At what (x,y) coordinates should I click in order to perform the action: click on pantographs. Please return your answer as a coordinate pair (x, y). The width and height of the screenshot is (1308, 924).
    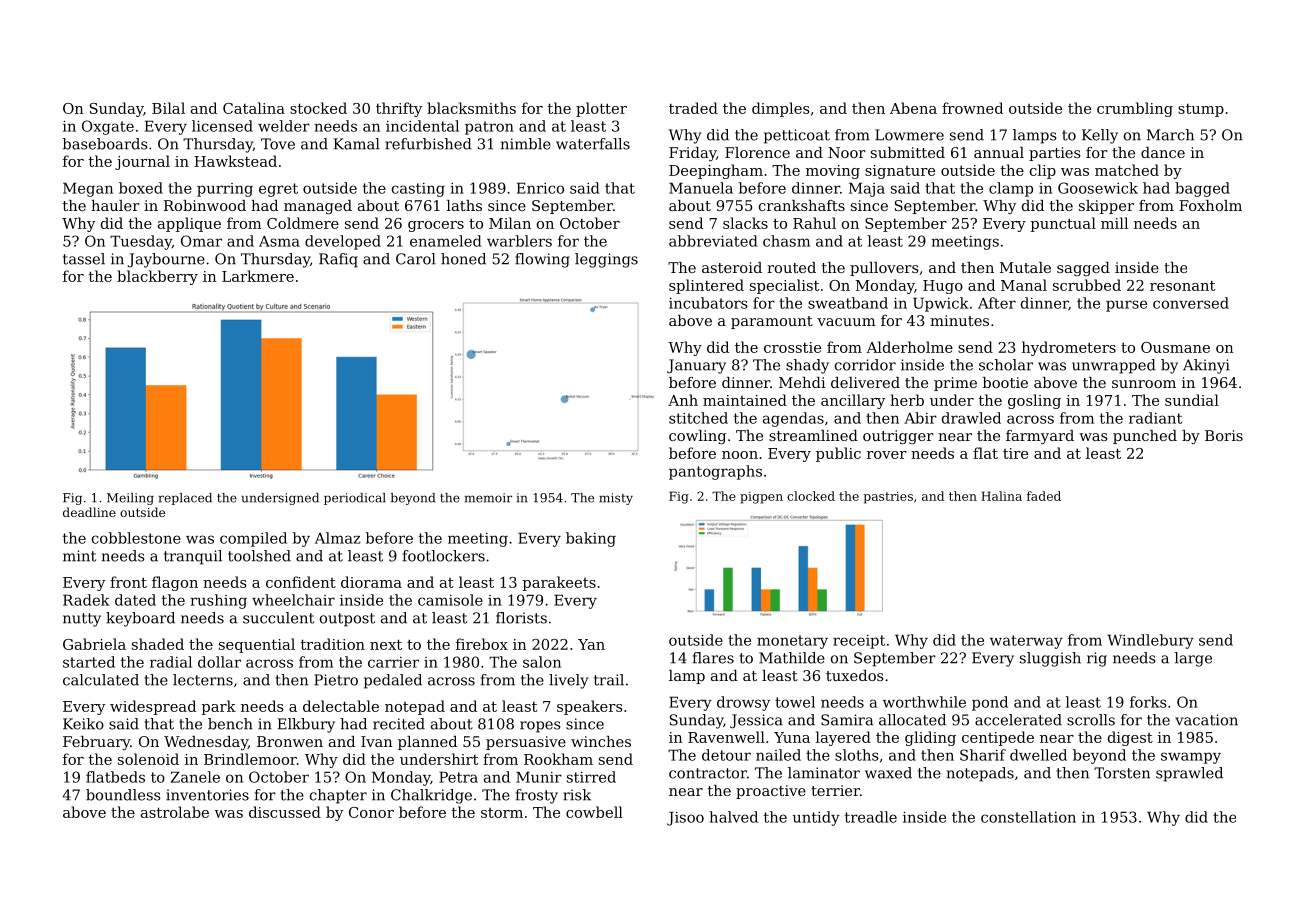
    Looking at the image, I should click on (715, 472).
